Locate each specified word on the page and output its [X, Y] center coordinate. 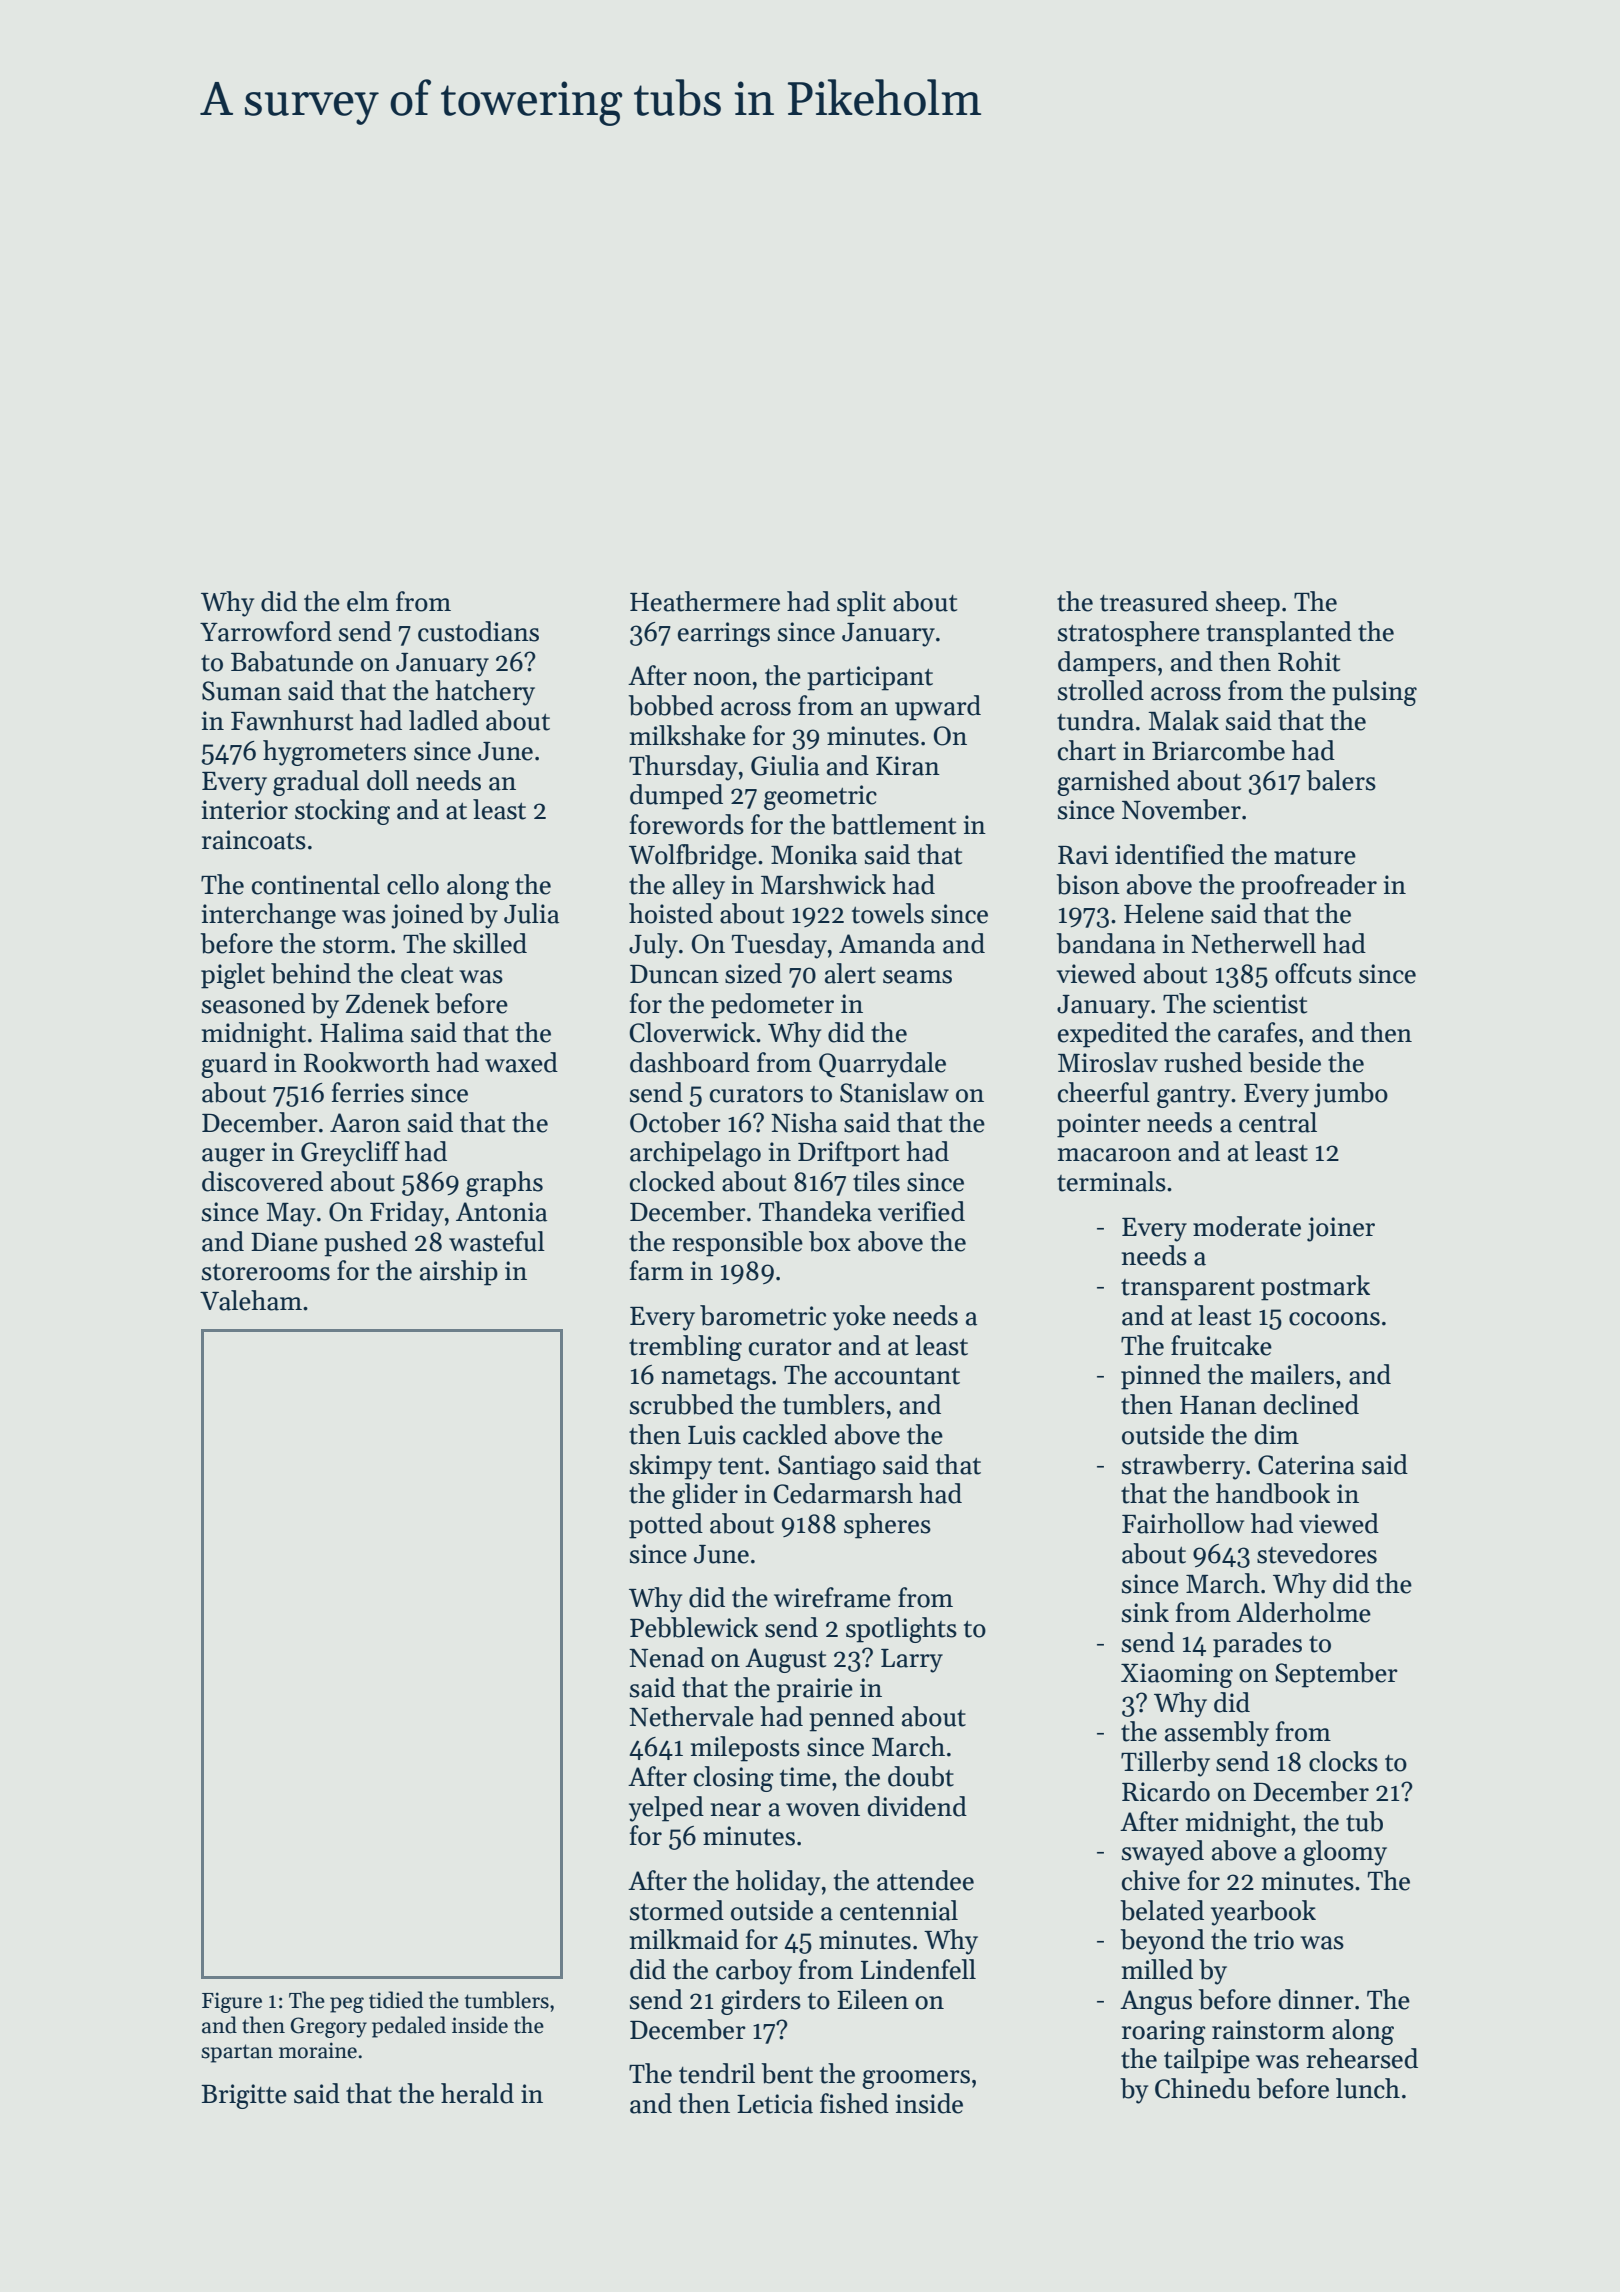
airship [459, 1273]
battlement [893, 824]
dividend [917, 1806]
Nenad [666, 1657]
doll [388, 780]
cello [413, 884]
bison [1088, 884]
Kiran [908, 766]
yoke [859, 1318]
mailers [1292, 1374]
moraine [318, 2050]
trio [1274, 1940]
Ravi [1083, 855]
